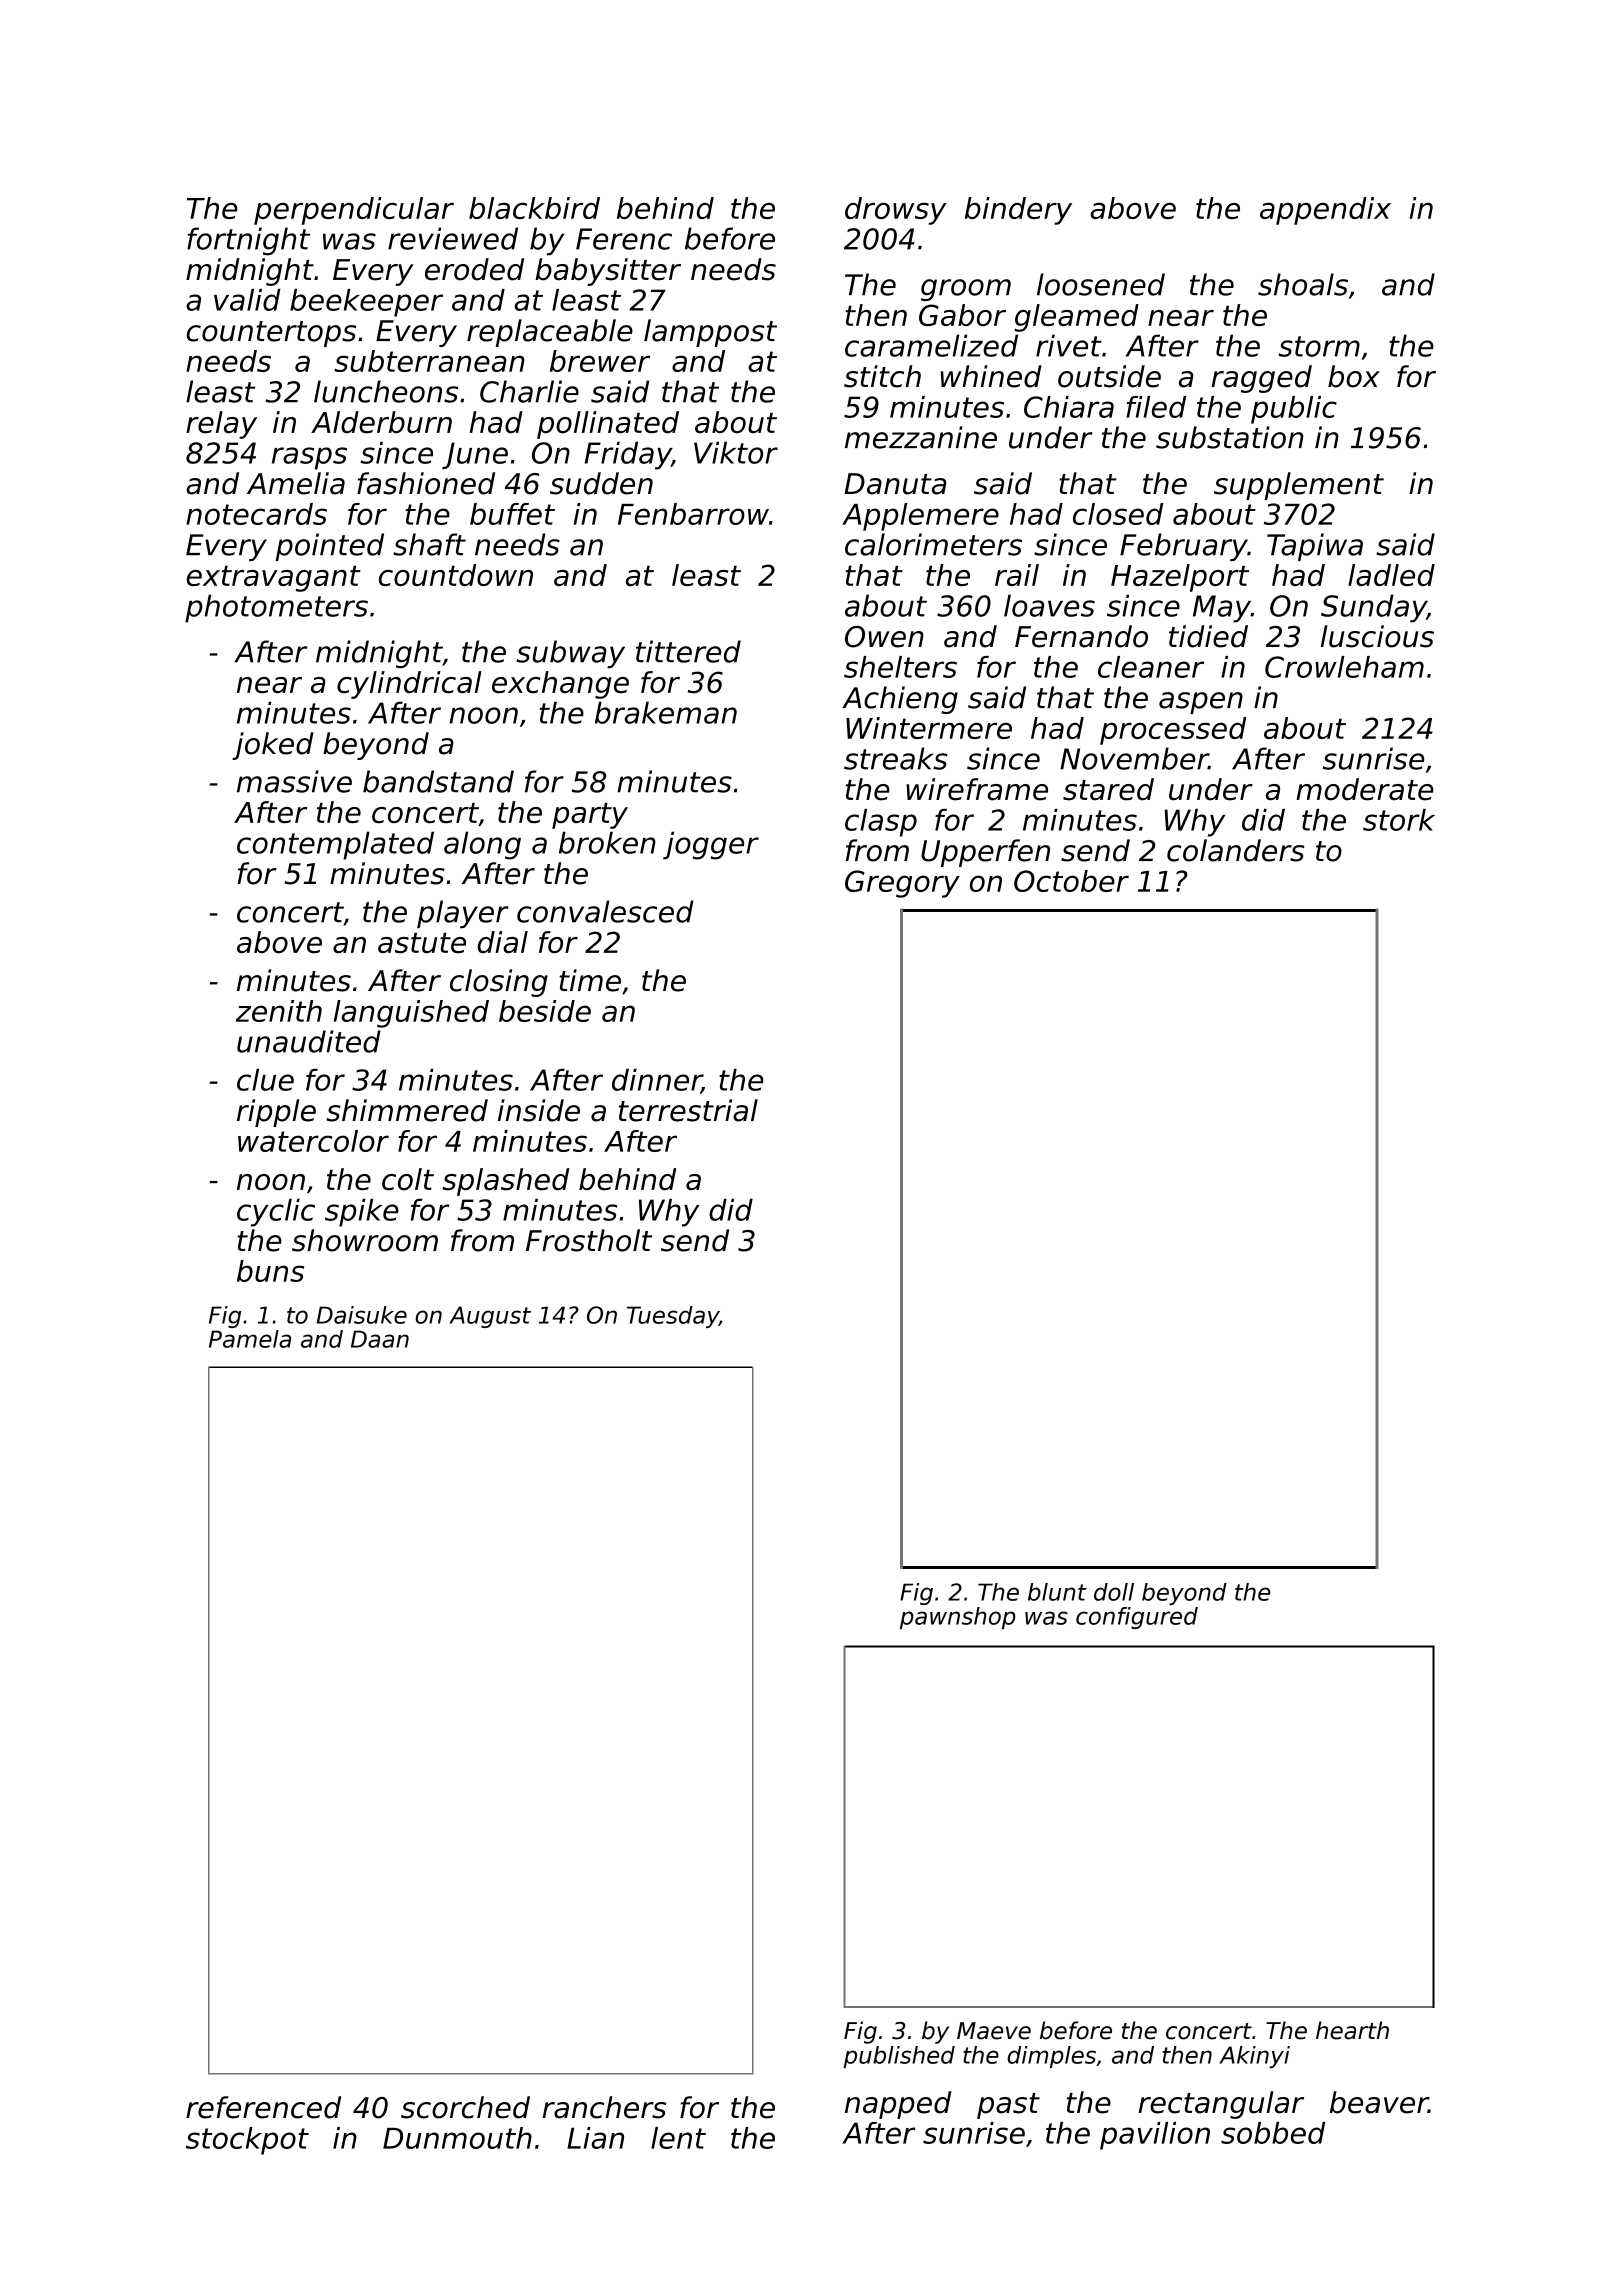 The height and width of the screenshot is (2292, 1620). What do you see at coordinates (1155, 2136) in the screenshot?
I see `pavilion` at bounding box center [1155, 2136].
